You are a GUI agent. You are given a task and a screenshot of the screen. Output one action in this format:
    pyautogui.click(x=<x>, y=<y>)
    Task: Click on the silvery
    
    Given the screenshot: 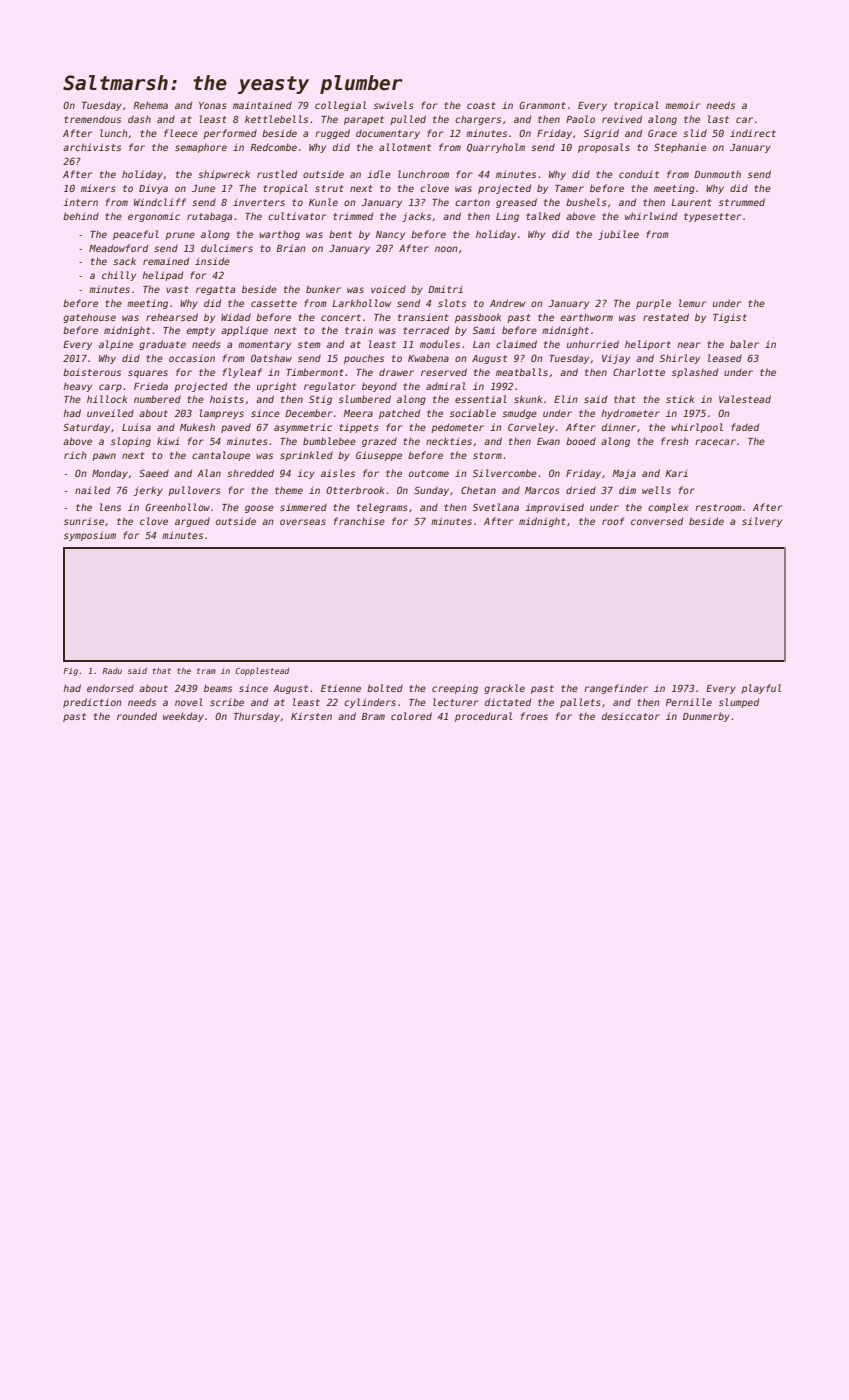 What is the action you would take?
    pyautogui.click(x=762, y=522)
